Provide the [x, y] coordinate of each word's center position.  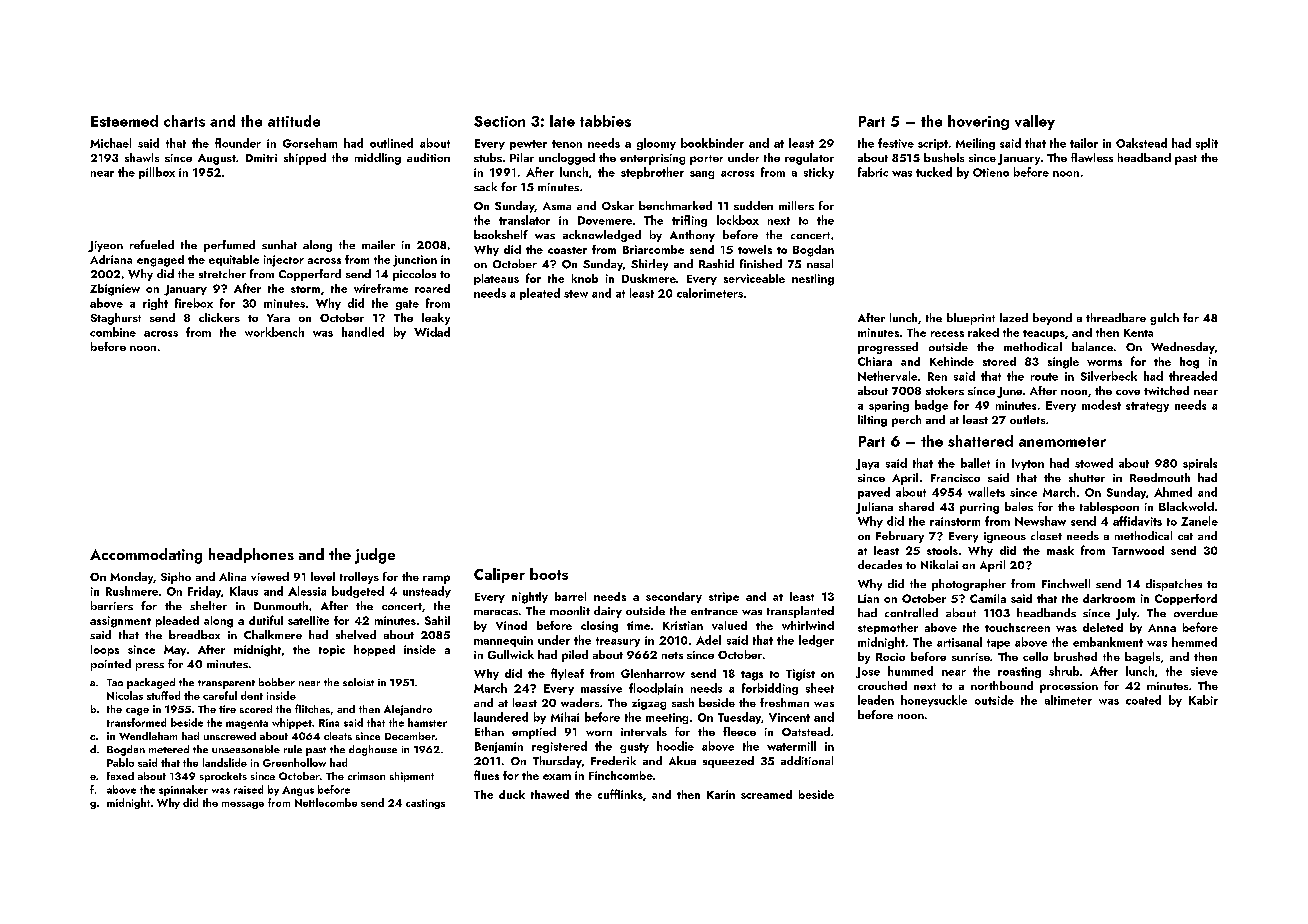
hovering [978, 122]
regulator [809, 159]
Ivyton [1028, 464]
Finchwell [1066, 583]
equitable [234, 260]
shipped [305, 159]
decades [880, 564]
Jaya [867, 464]
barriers [112, 605]
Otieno [991, 172]
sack [485, 186]
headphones [251, 555]
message [243, 805]
